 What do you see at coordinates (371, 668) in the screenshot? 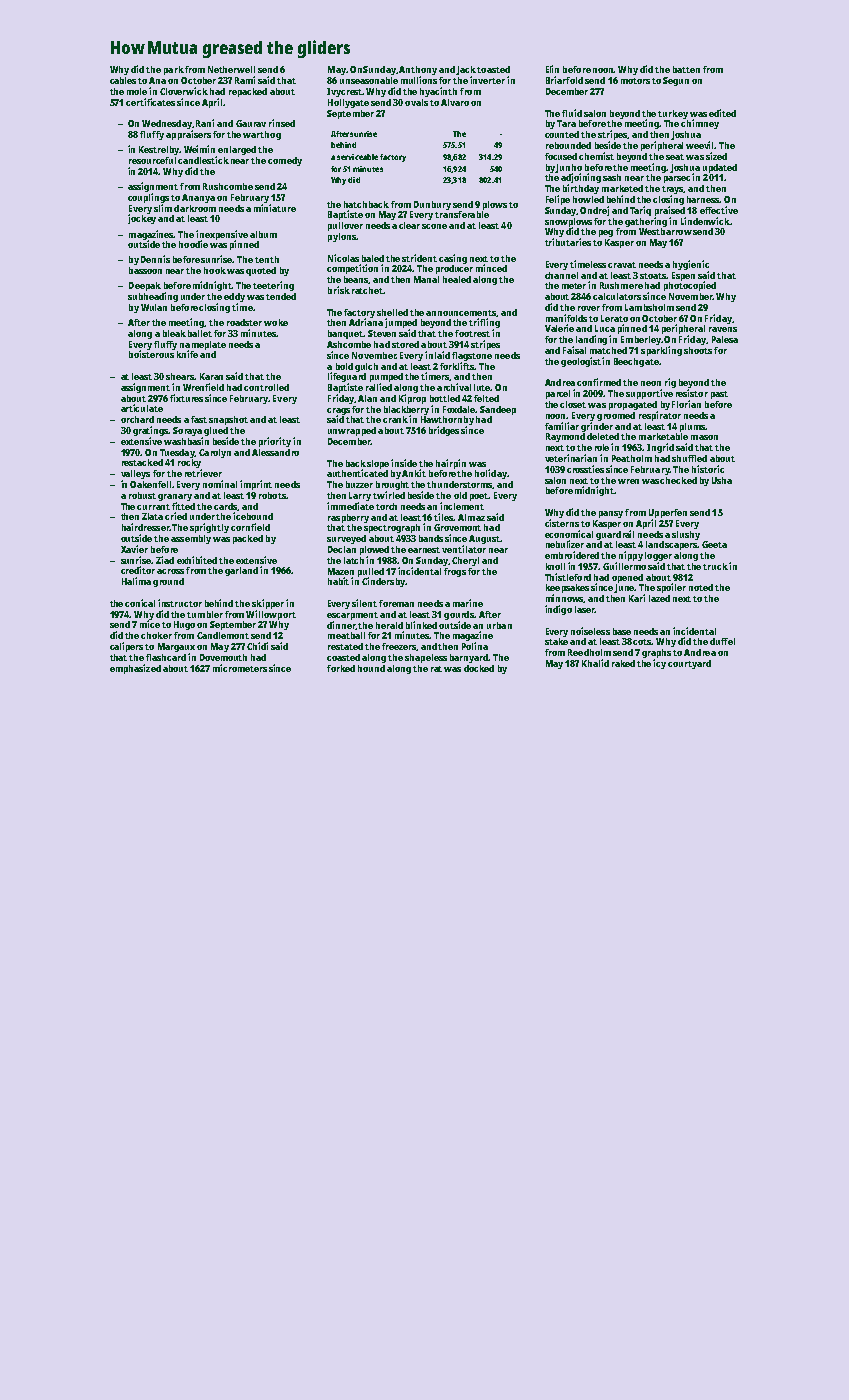
I see `hound` at bounding box center [371, 668].
